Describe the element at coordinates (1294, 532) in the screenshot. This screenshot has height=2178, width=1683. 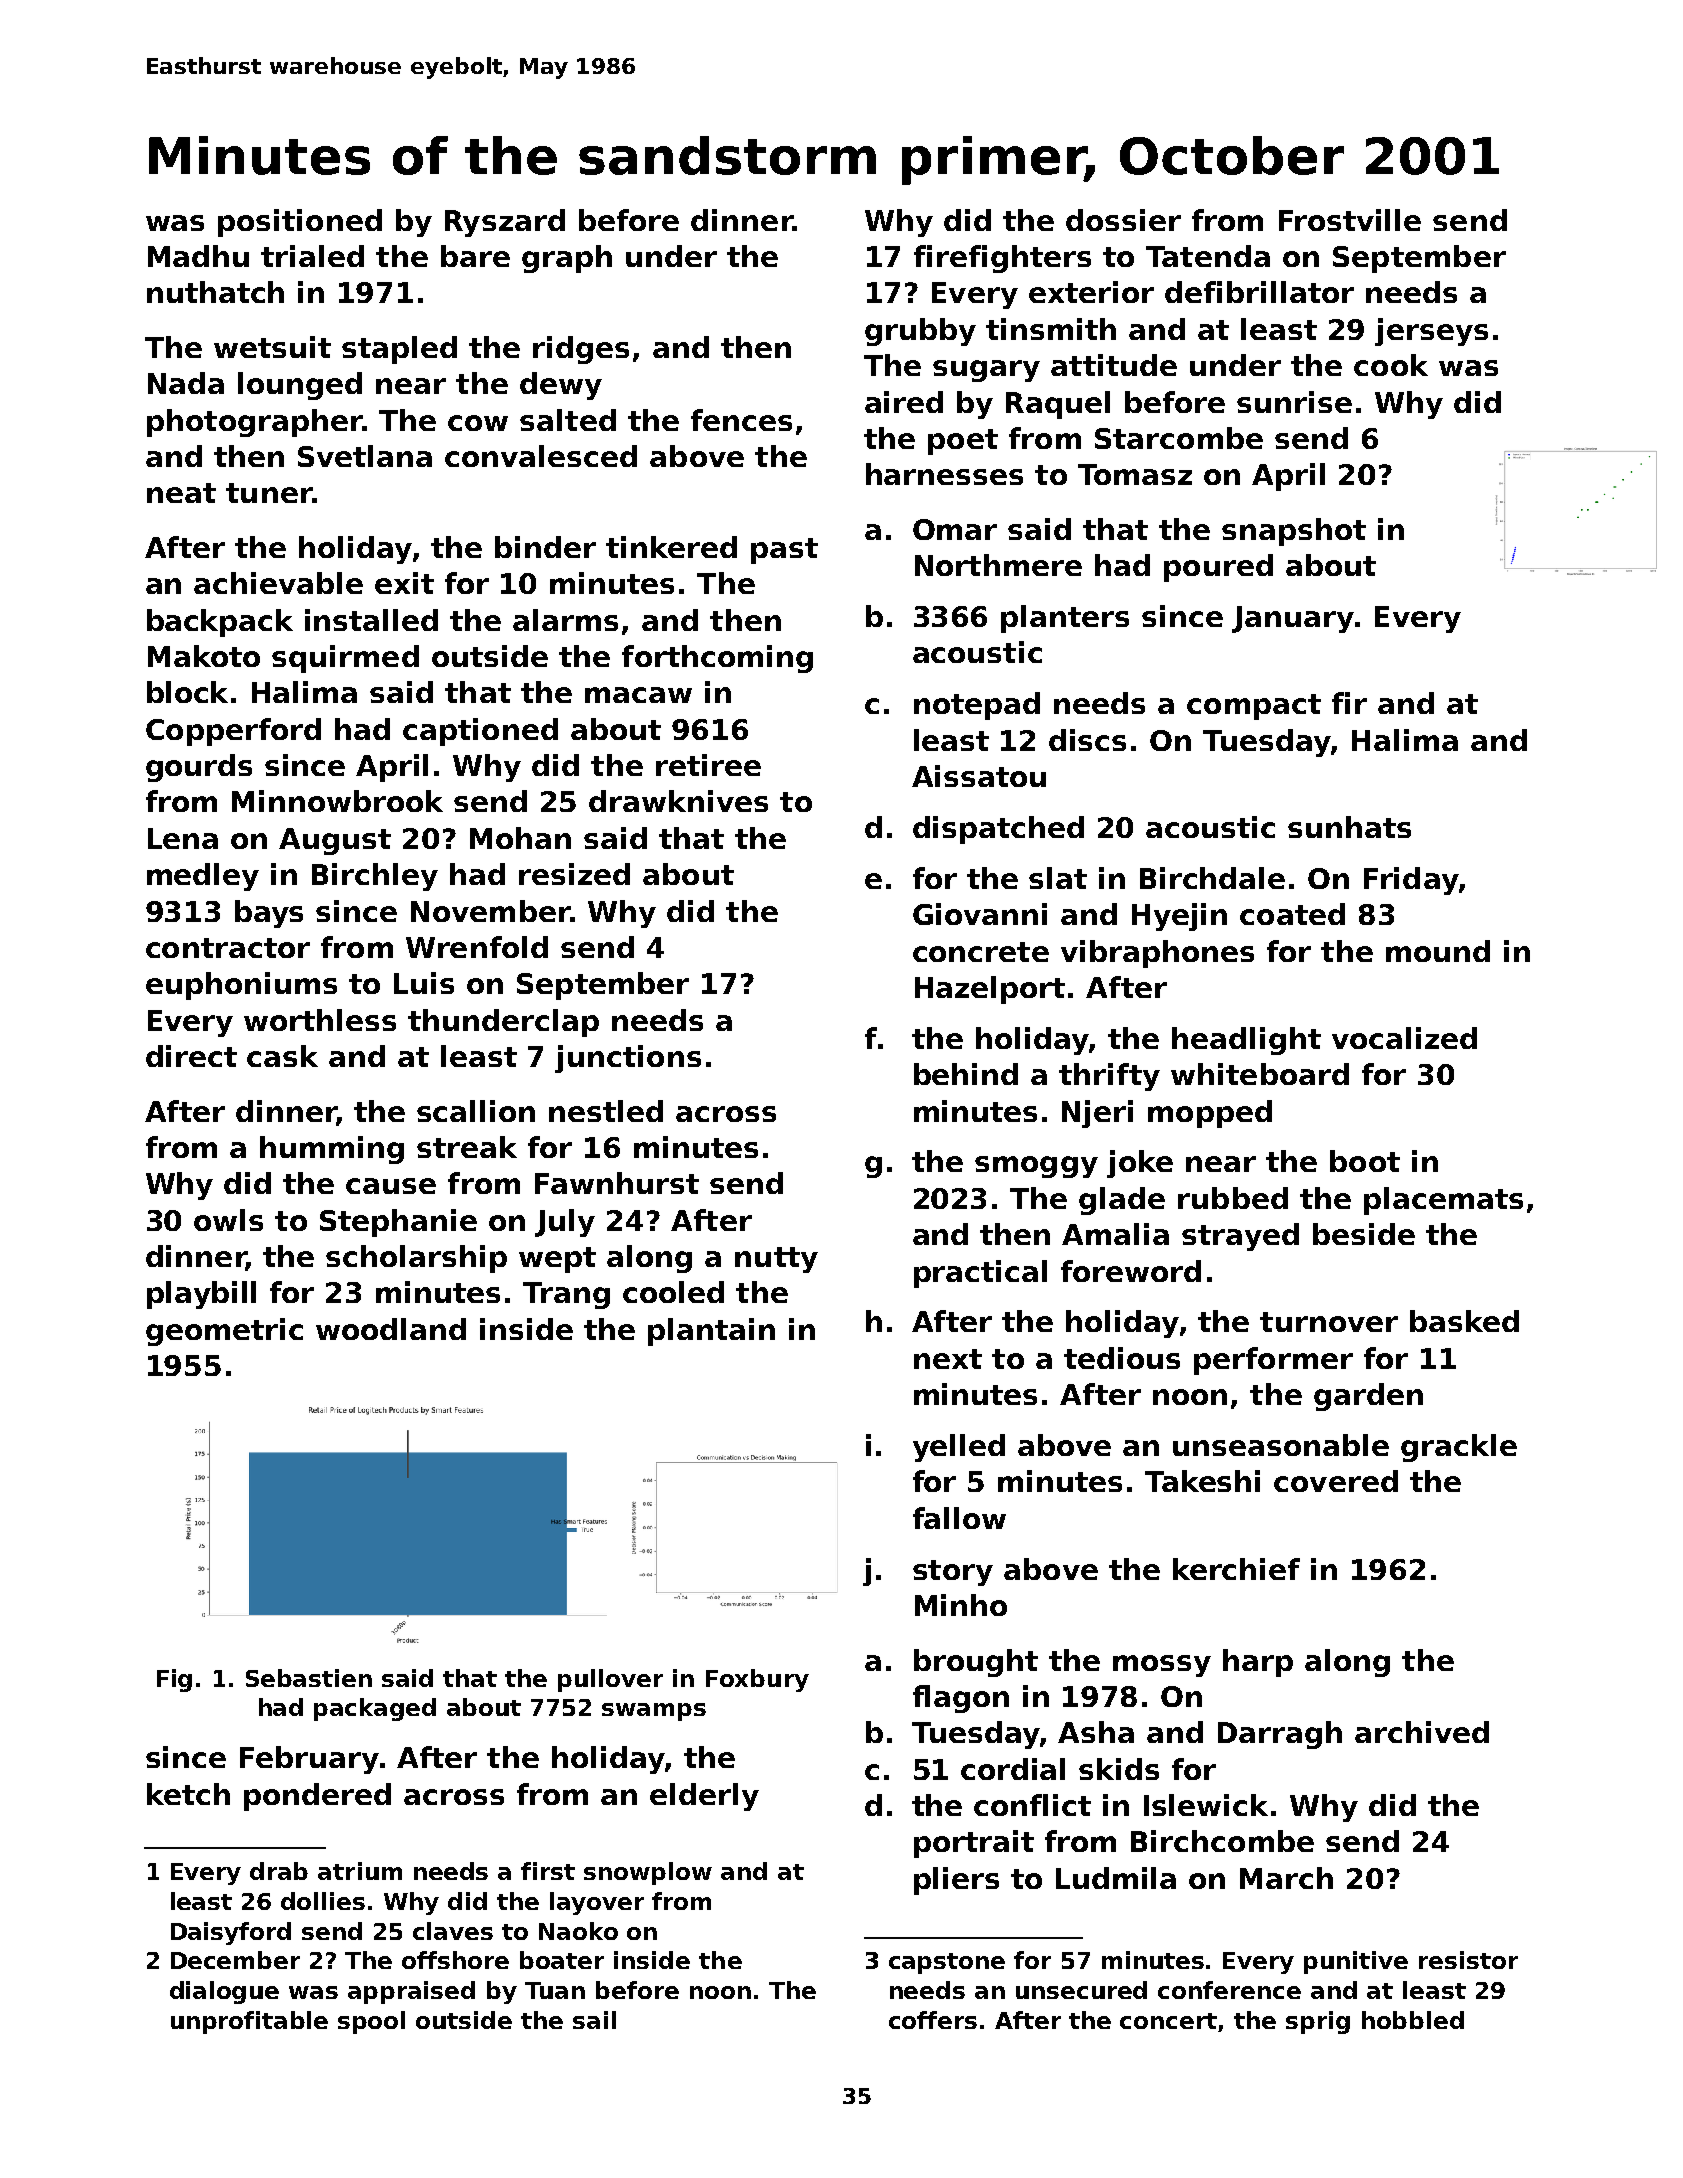
I see `snapshot` at that location.
